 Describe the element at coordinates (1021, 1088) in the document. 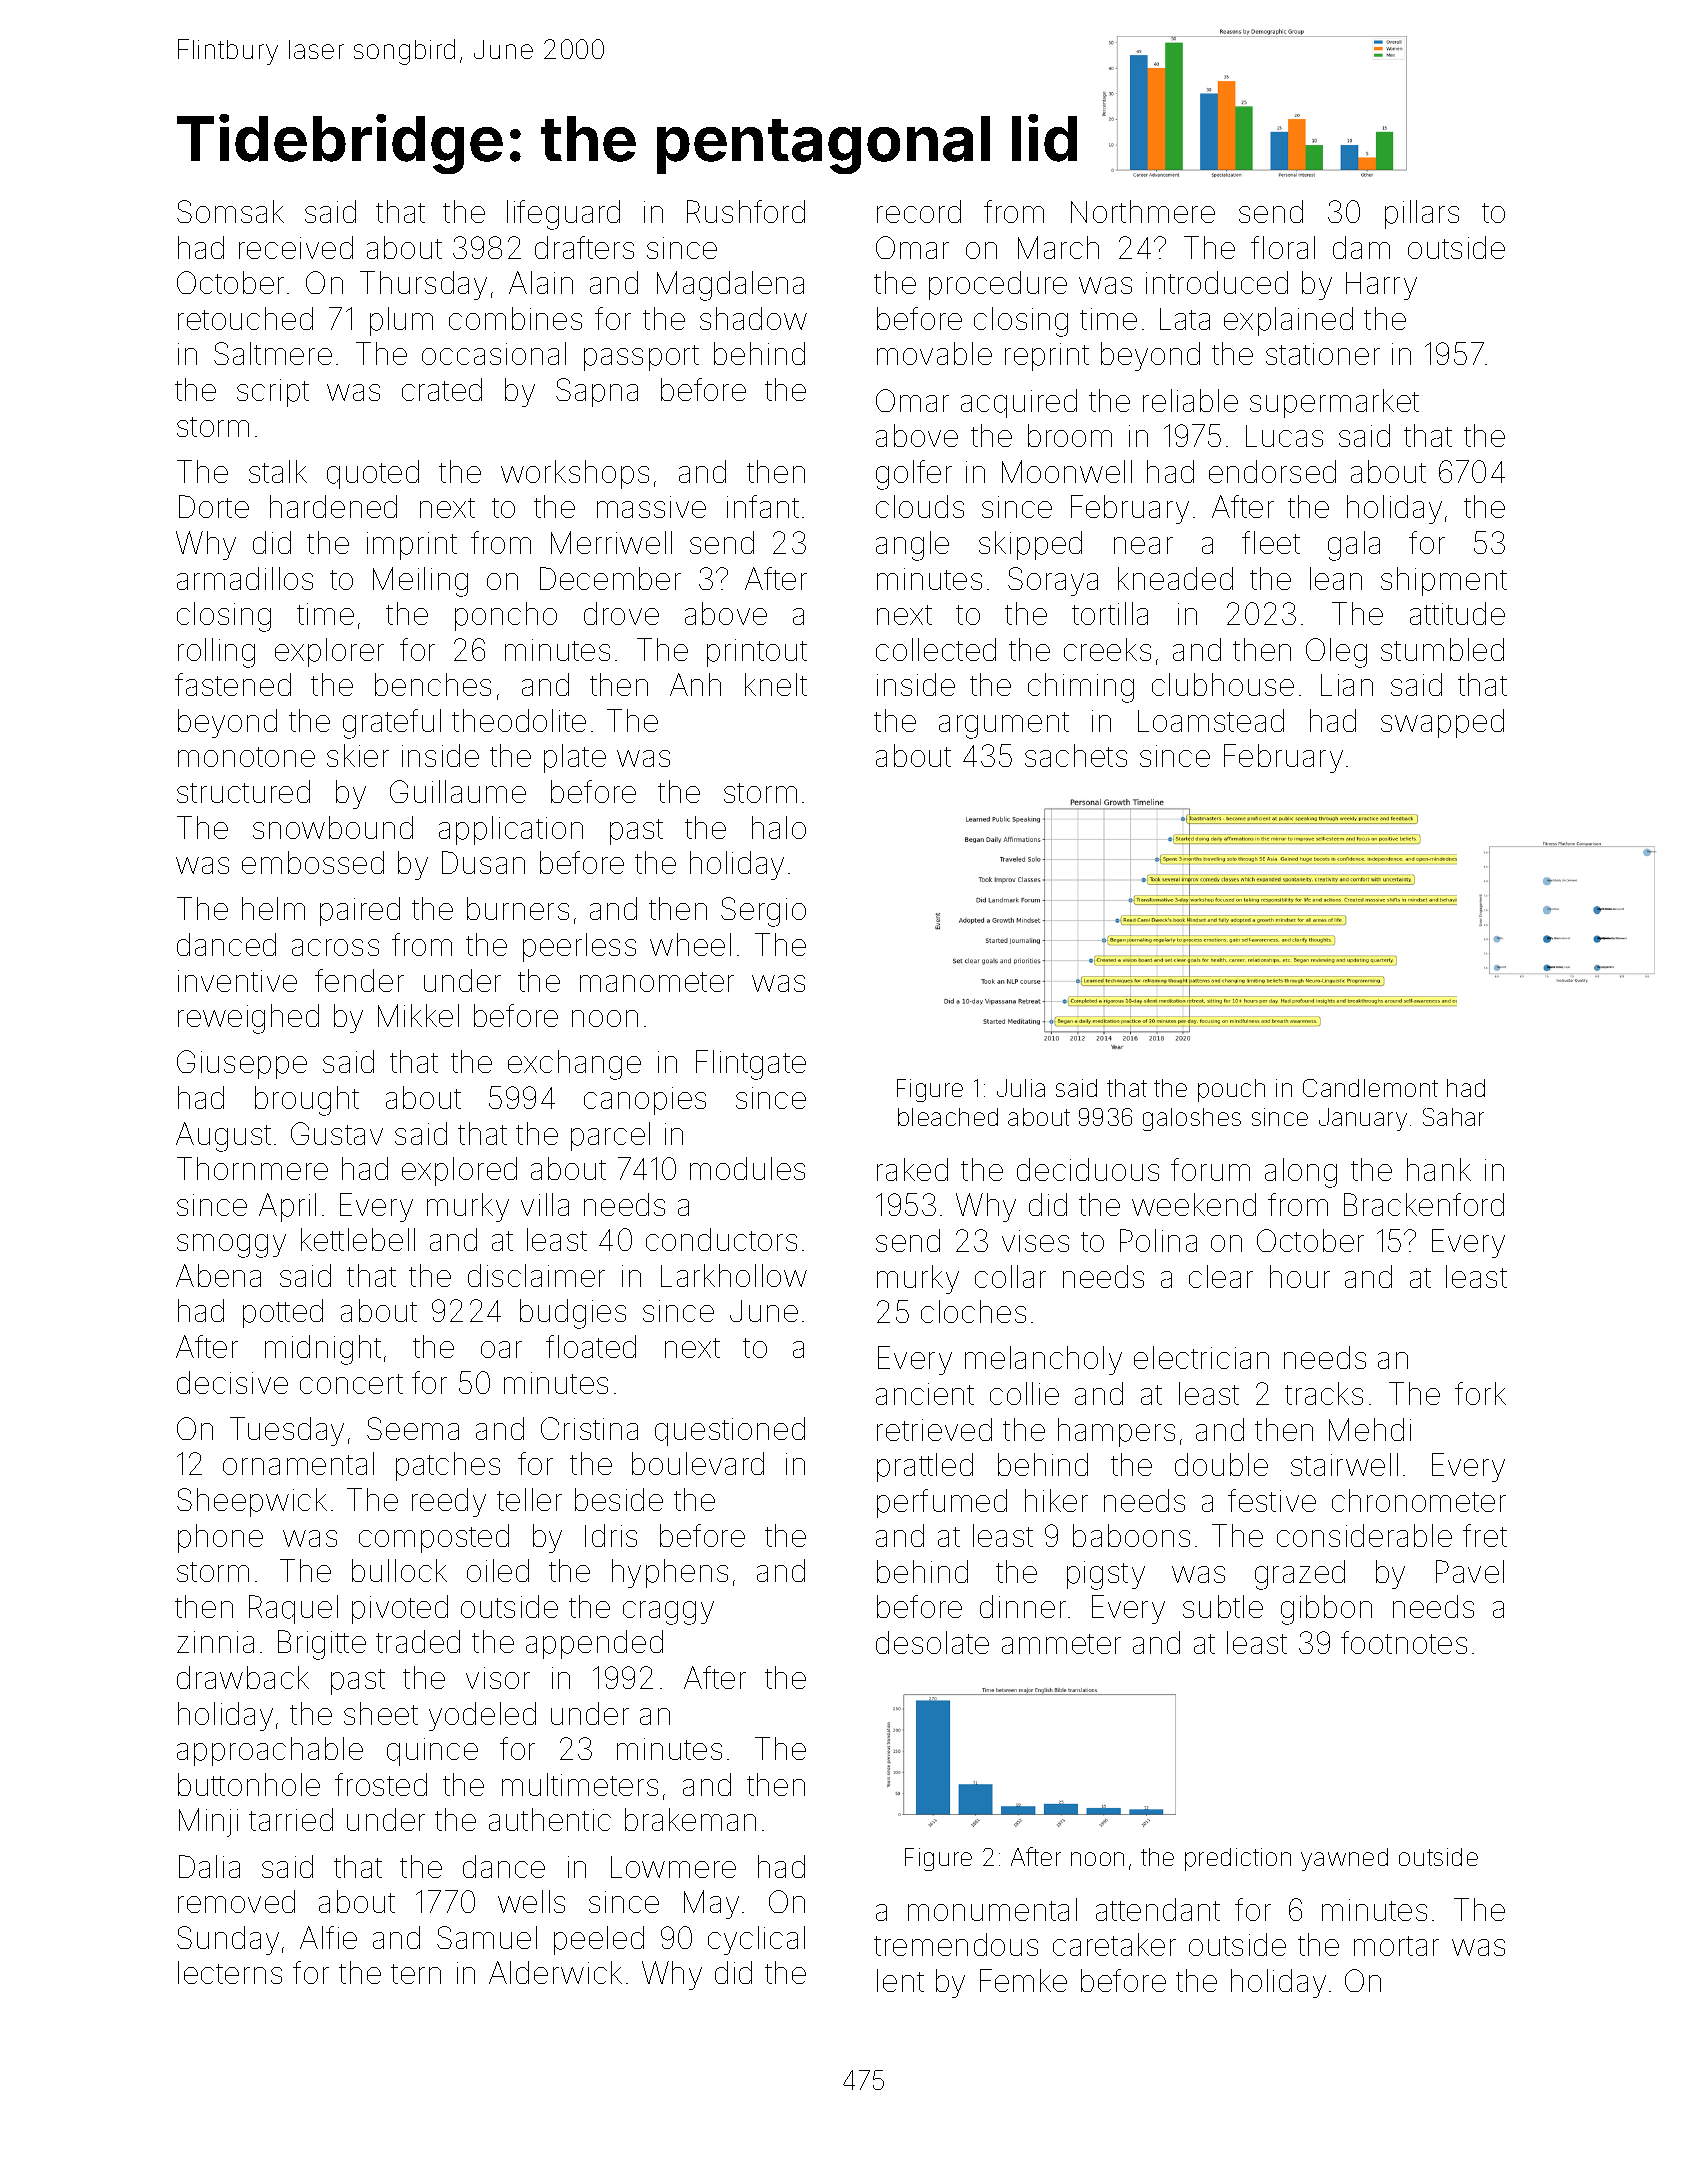

I see `Julia` at that location.
